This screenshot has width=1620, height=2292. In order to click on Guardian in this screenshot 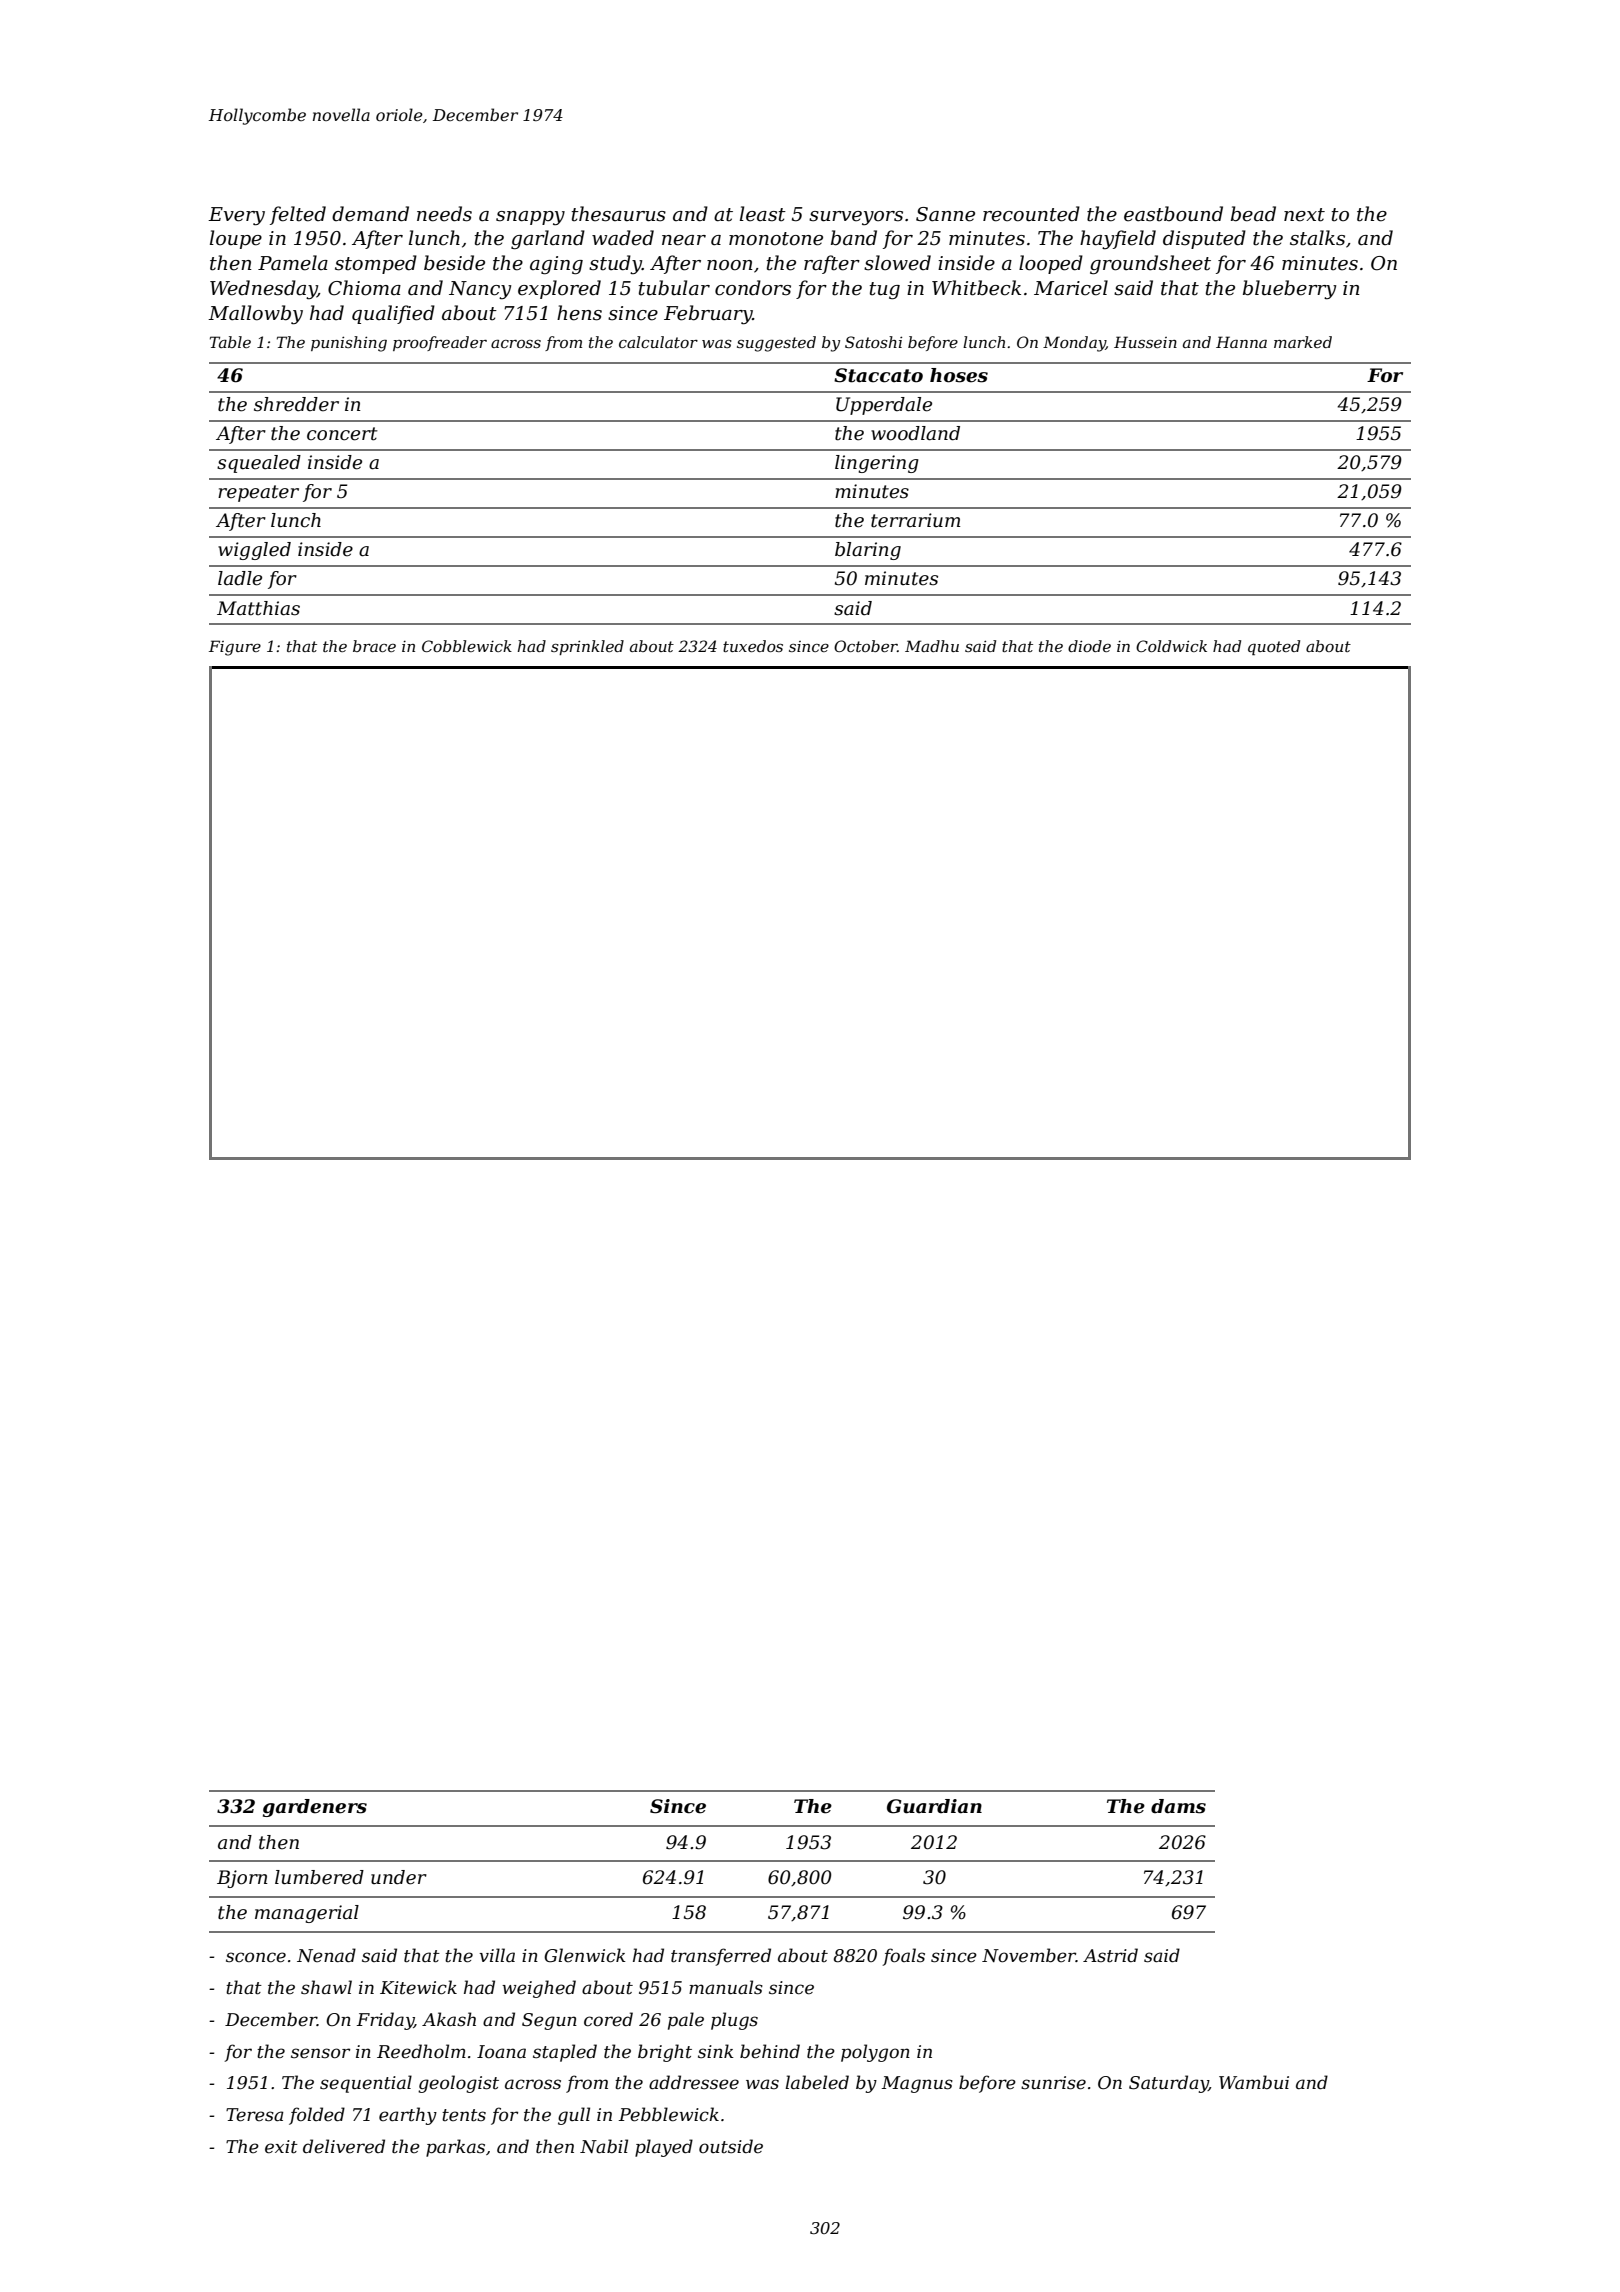, I will do `click(934, 1806)`.
